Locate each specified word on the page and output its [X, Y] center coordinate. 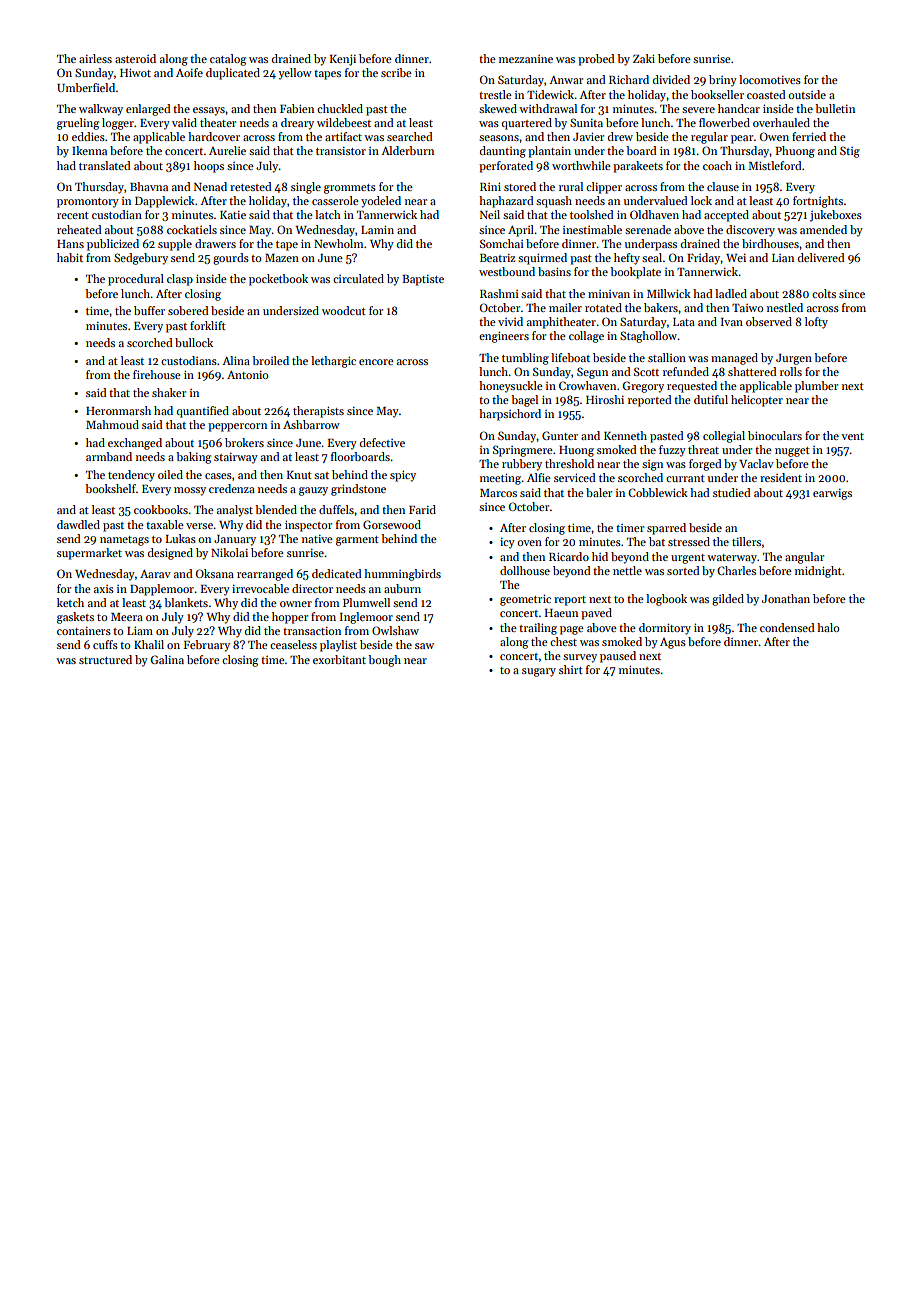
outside [807, 94]
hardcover [214, 136]
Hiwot [135, 72]
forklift [208, 325]
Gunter [560, 435]
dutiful [711, 399]
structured [105, 659]
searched [410, 136]
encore [376, 362]
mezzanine [526, 59]
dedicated [337, 573]
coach [717, 165]
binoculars [775, 435]
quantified [203, 412]
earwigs [832, 494]
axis [104, 589]
